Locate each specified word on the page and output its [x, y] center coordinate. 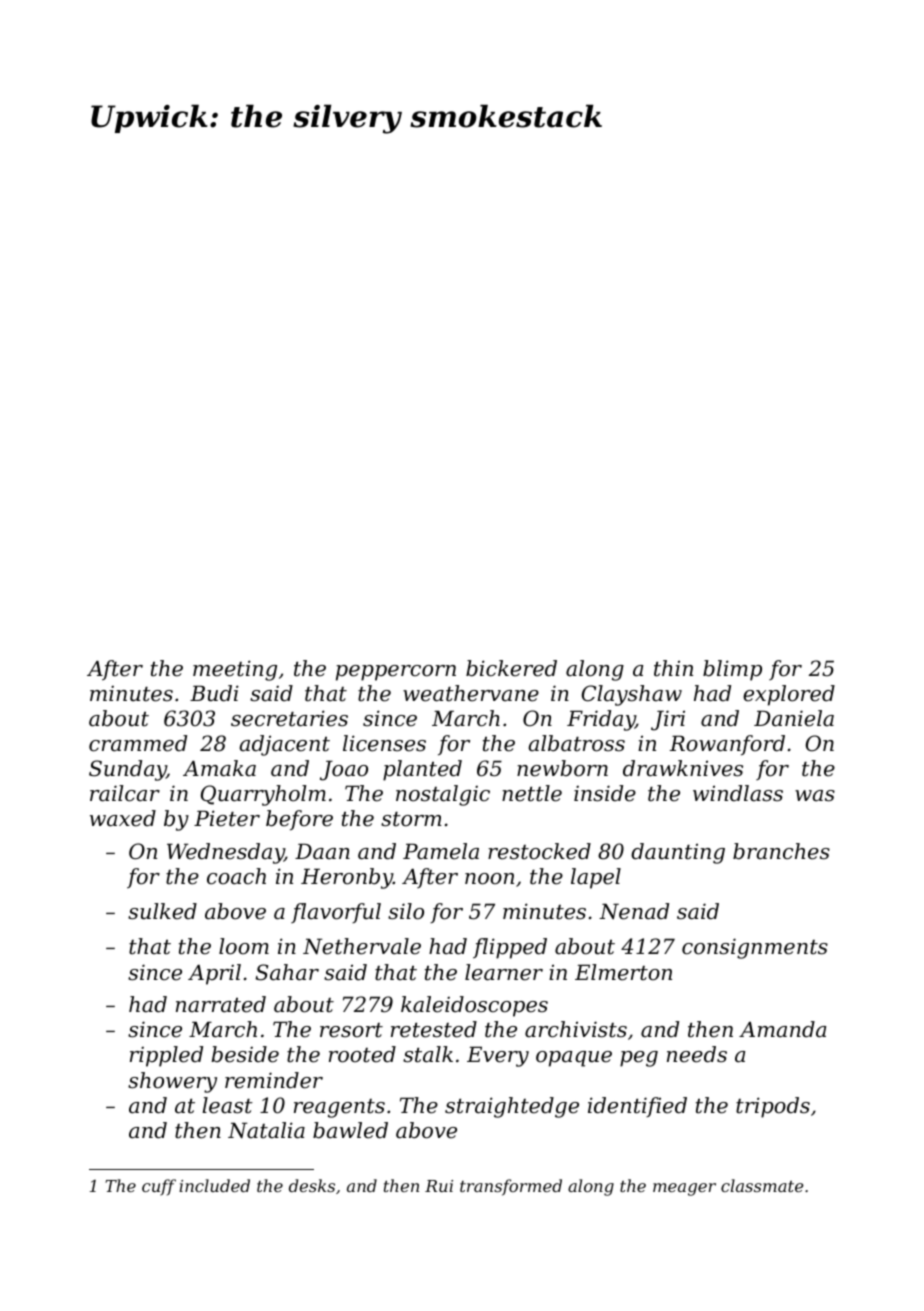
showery [172, 1082]
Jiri [668, 720]
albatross [577, 743]
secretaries [289, 718]
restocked [539, 851]
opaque [574, 1059]
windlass [738, 793]
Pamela [441, 851]
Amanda [782, 1029]
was [815, 796]
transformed [511, 1187]
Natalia [266, 1130]
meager [684, 1189]
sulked [162, 911]
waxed [123, 818]
